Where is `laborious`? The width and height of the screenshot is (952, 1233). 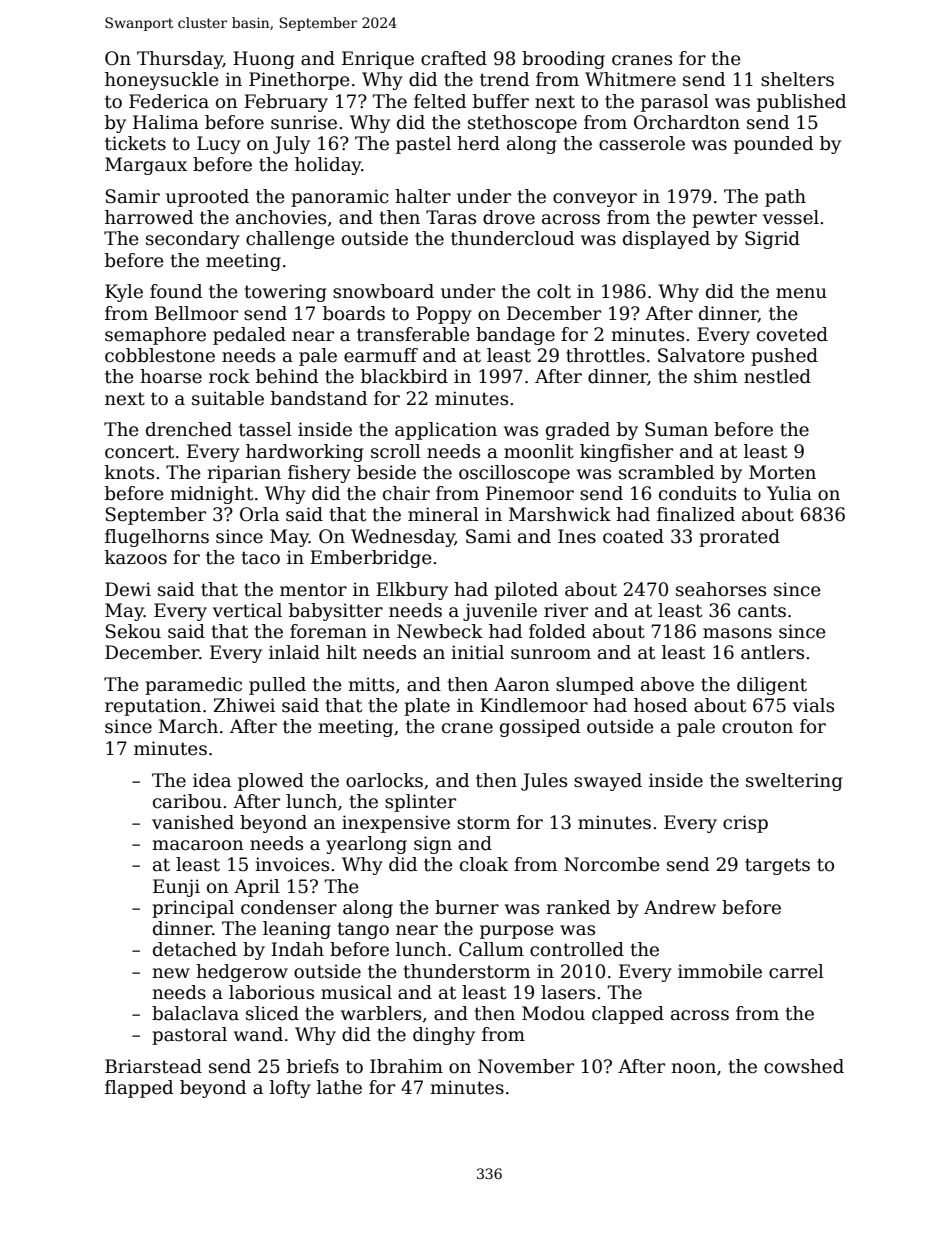
laborious is located at coordinates (271, 992).
